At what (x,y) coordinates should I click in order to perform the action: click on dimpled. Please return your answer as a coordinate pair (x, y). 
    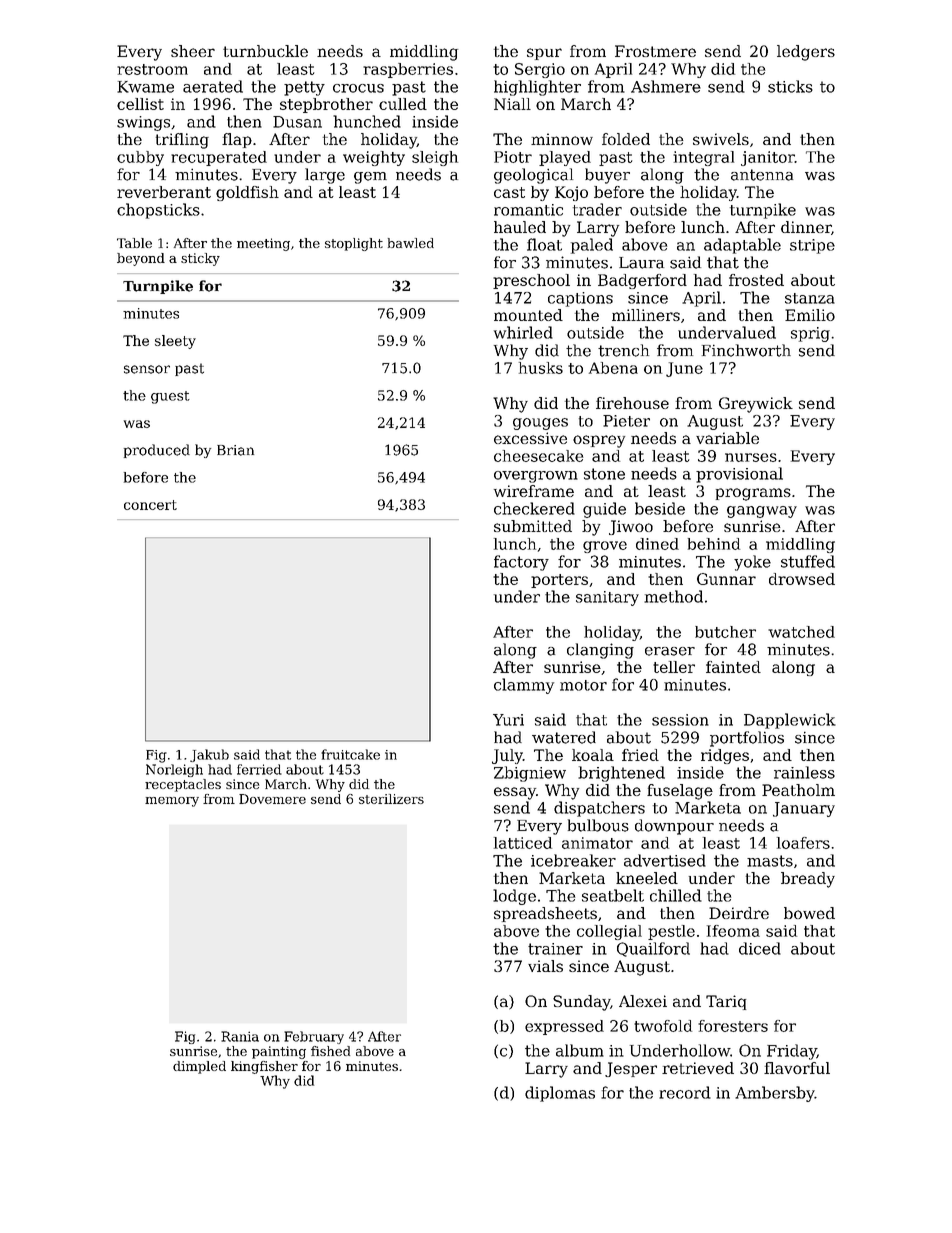
    Looking at the image, I should click on (199, 1067).
